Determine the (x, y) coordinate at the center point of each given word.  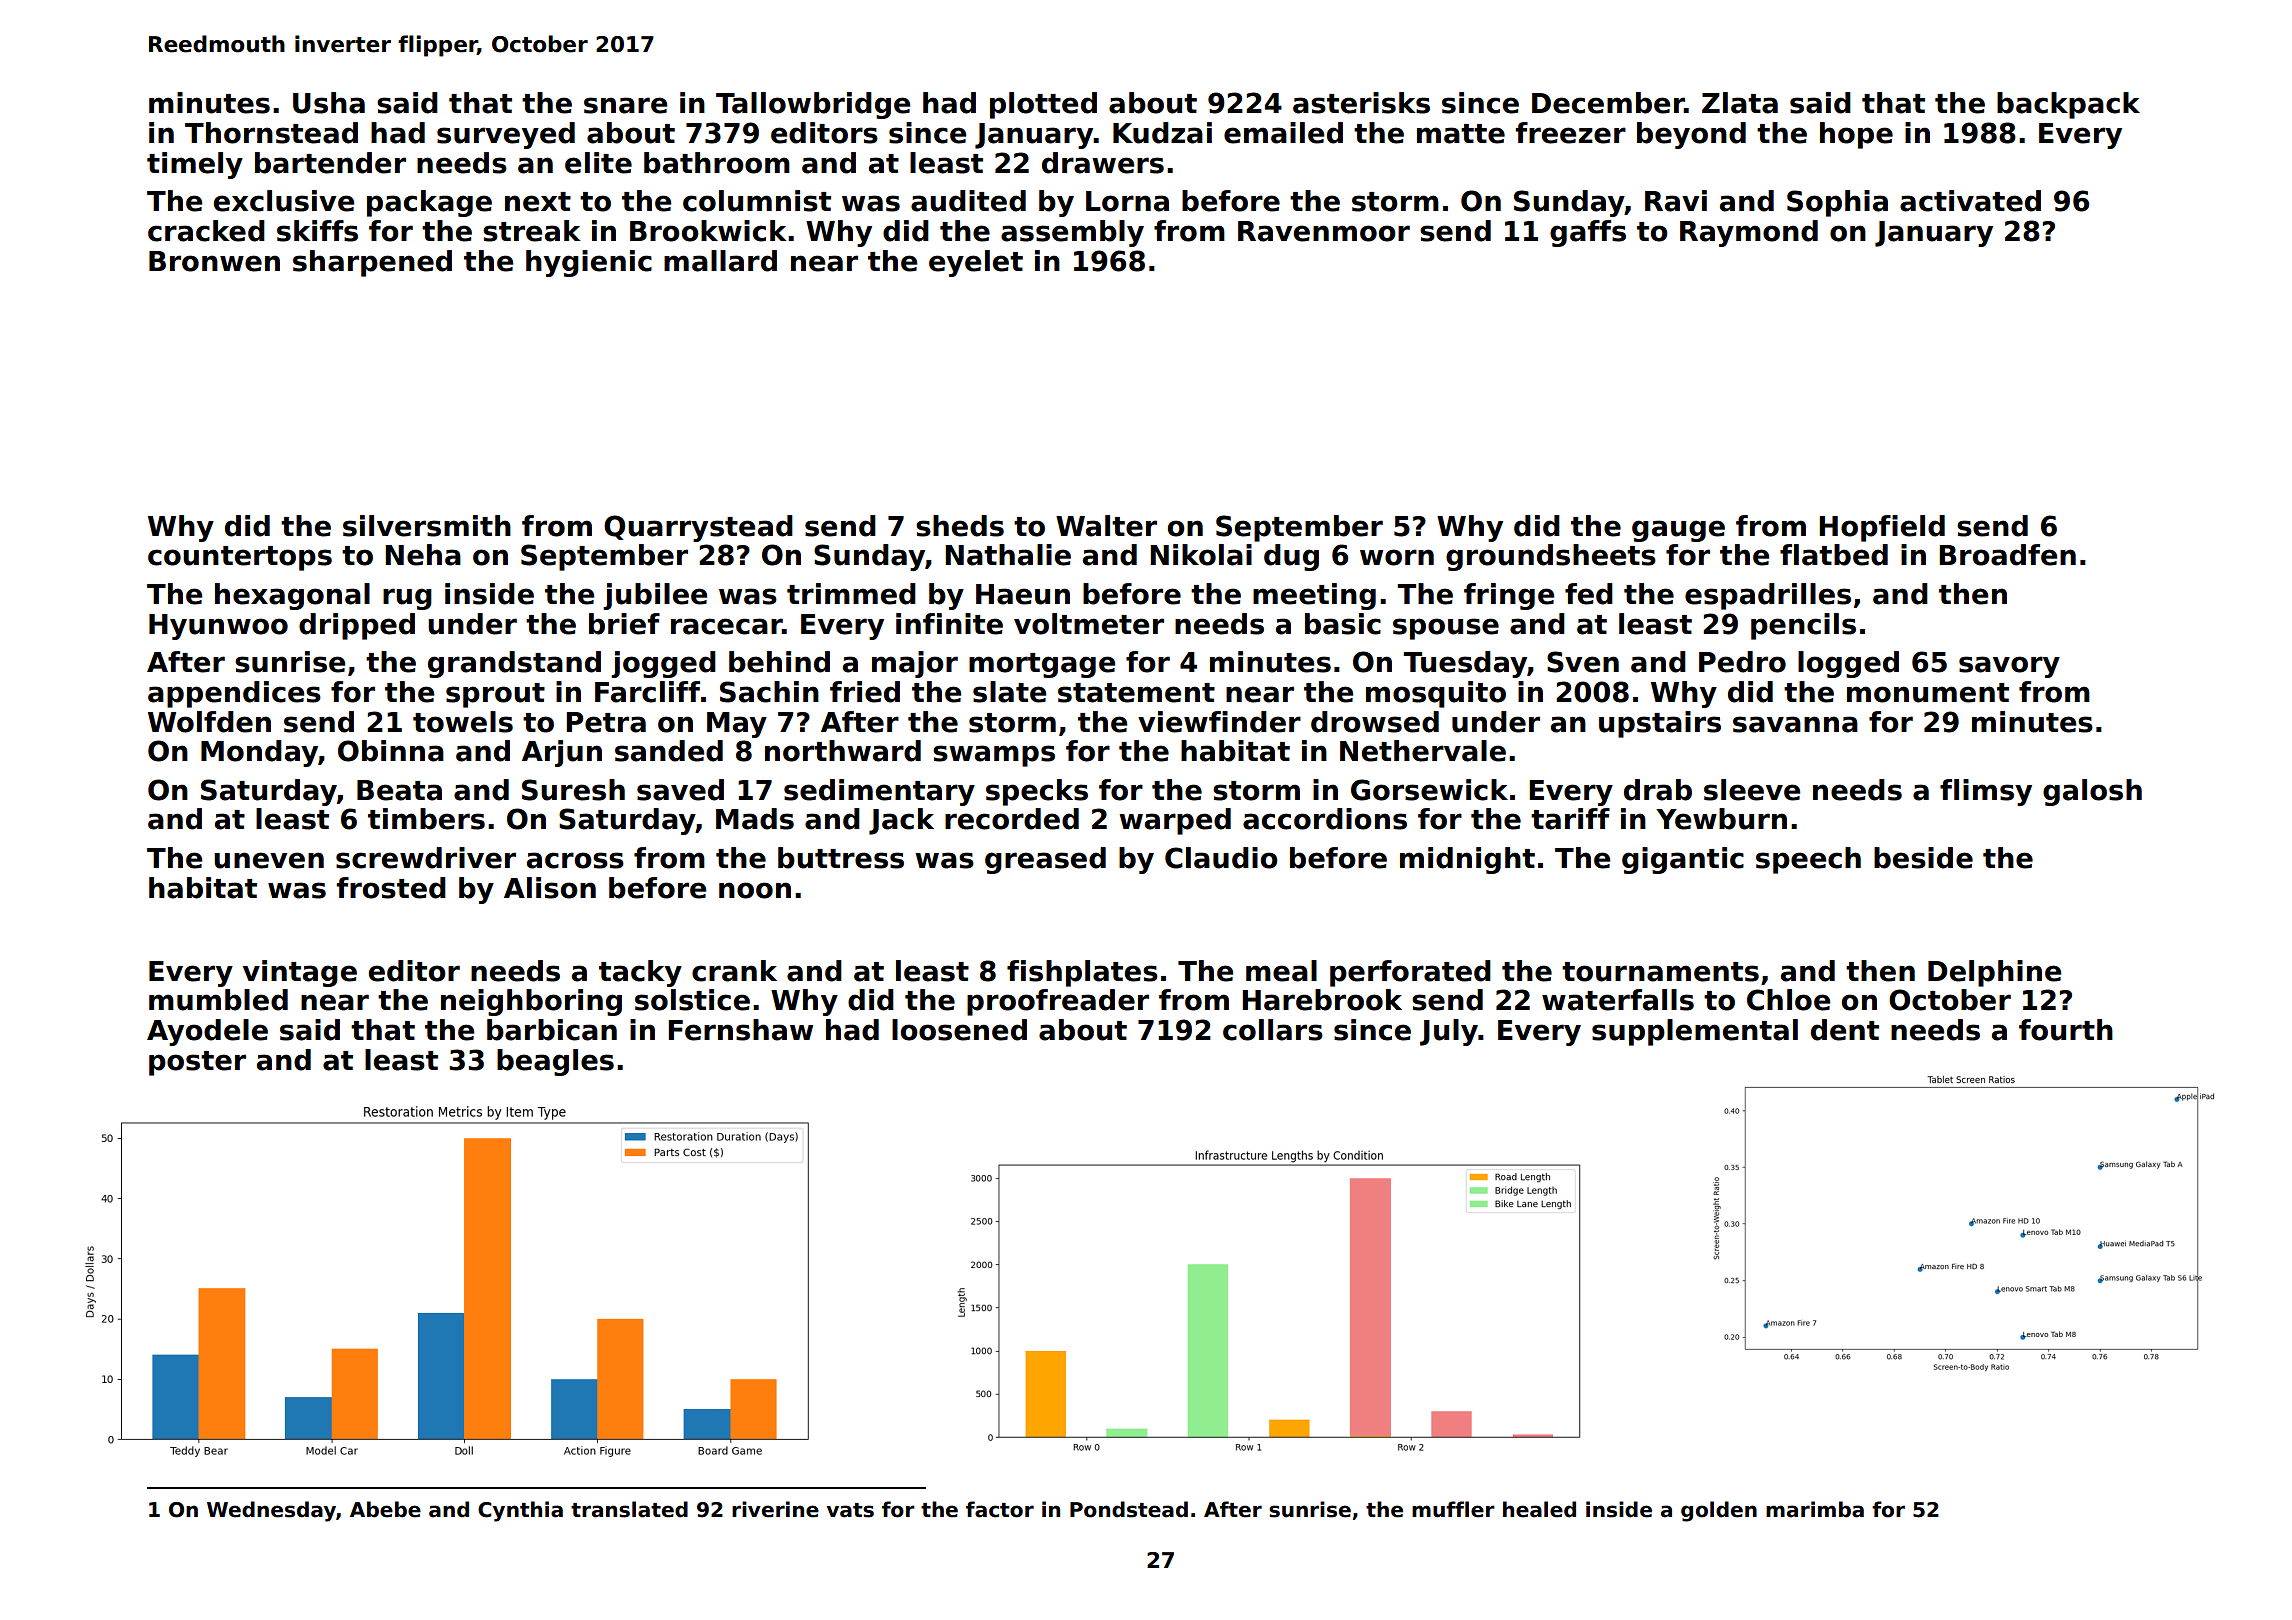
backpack (2068, 105)
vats (850, 1510)
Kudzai (1162, 133)
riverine (775, 1509)
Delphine (1994, 973)
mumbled (218, 1000)
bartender (330, 163)
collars (1273, 1030)
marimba (1815, 1509)
